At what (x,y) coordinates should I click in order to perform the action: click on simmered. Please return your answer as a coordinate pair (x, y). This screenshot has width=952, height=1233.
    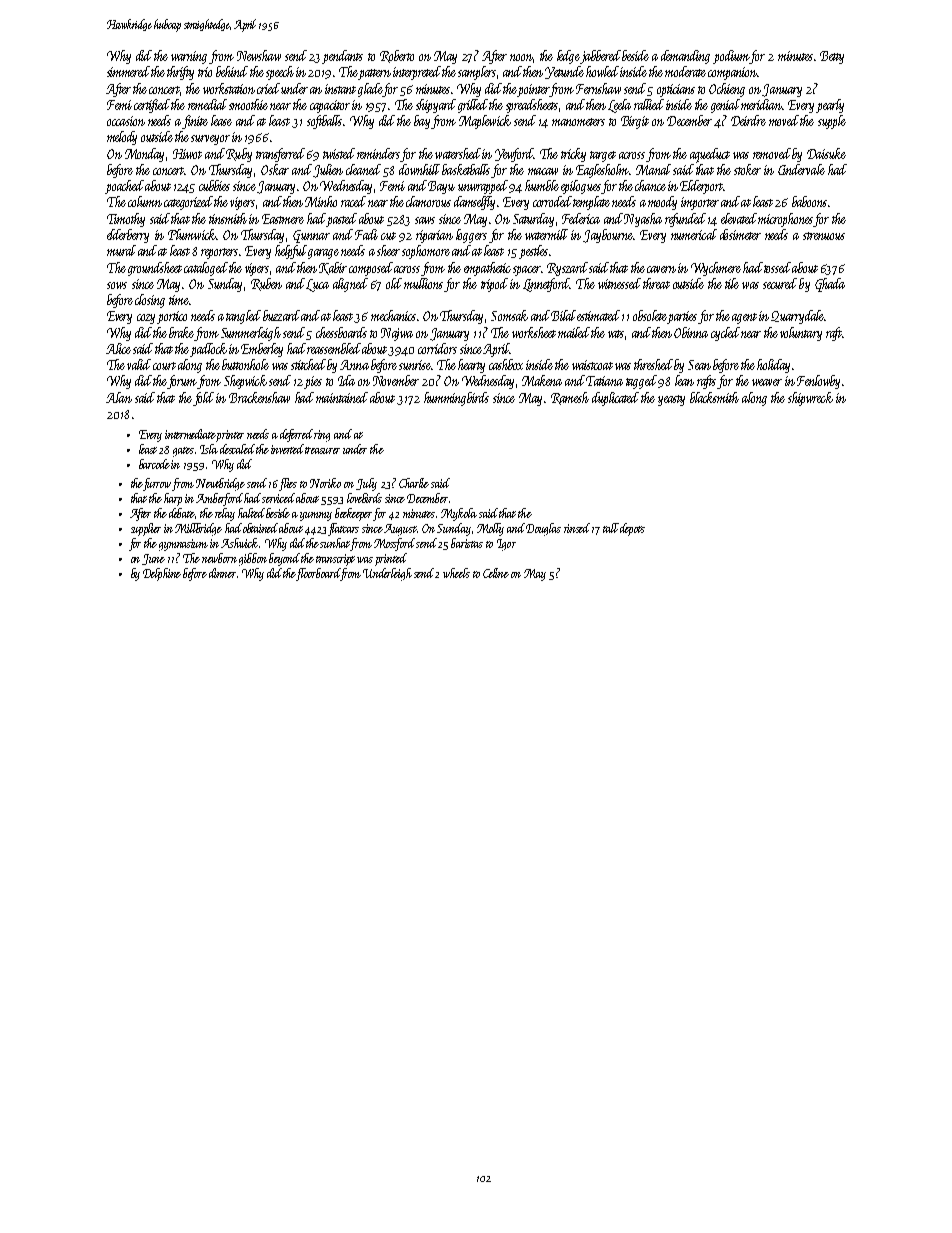
    Looking at the image, I should click on (129, 71).
